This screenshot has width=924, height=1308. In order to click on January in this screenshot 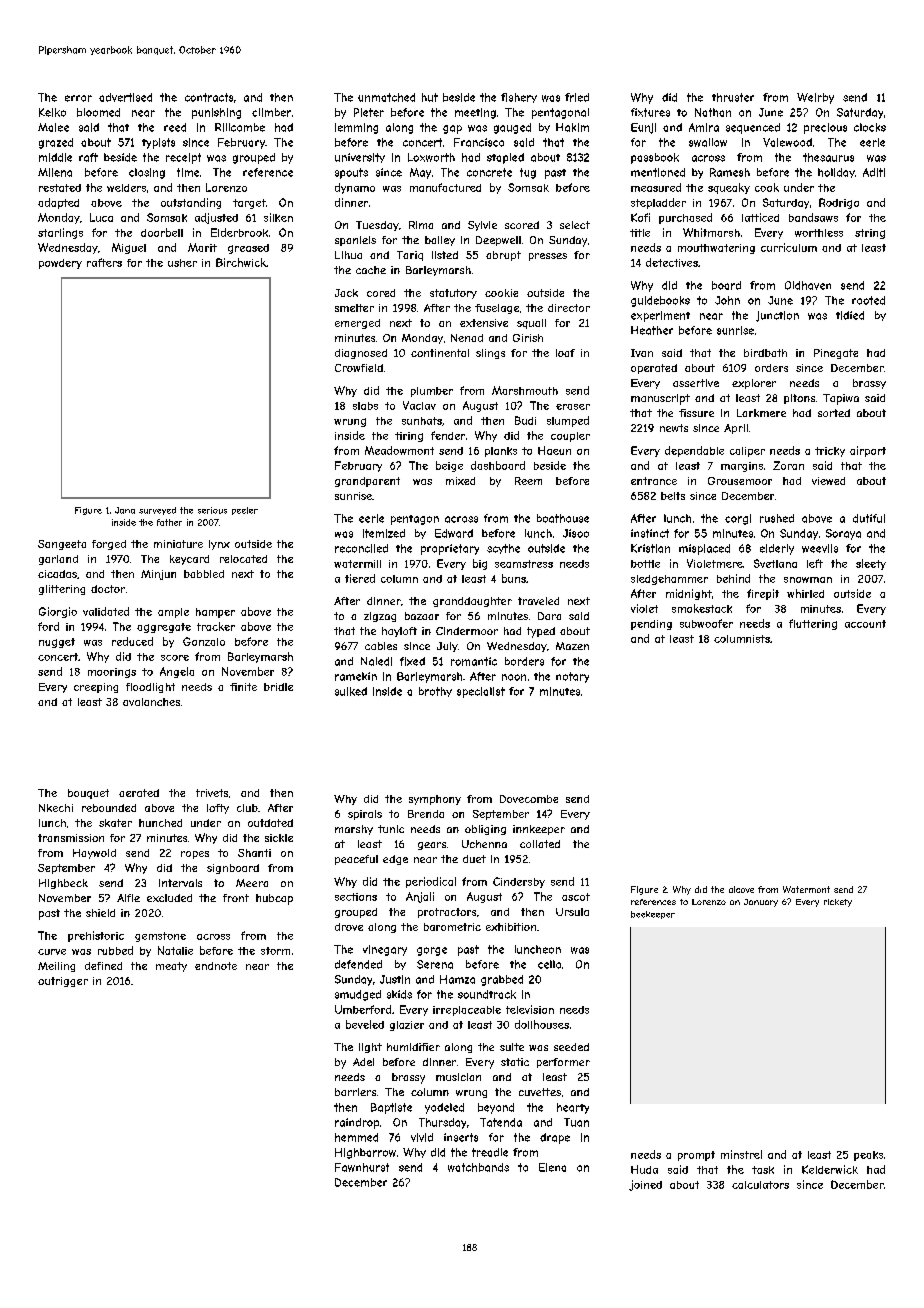, I will do `click(761, 903)`.
